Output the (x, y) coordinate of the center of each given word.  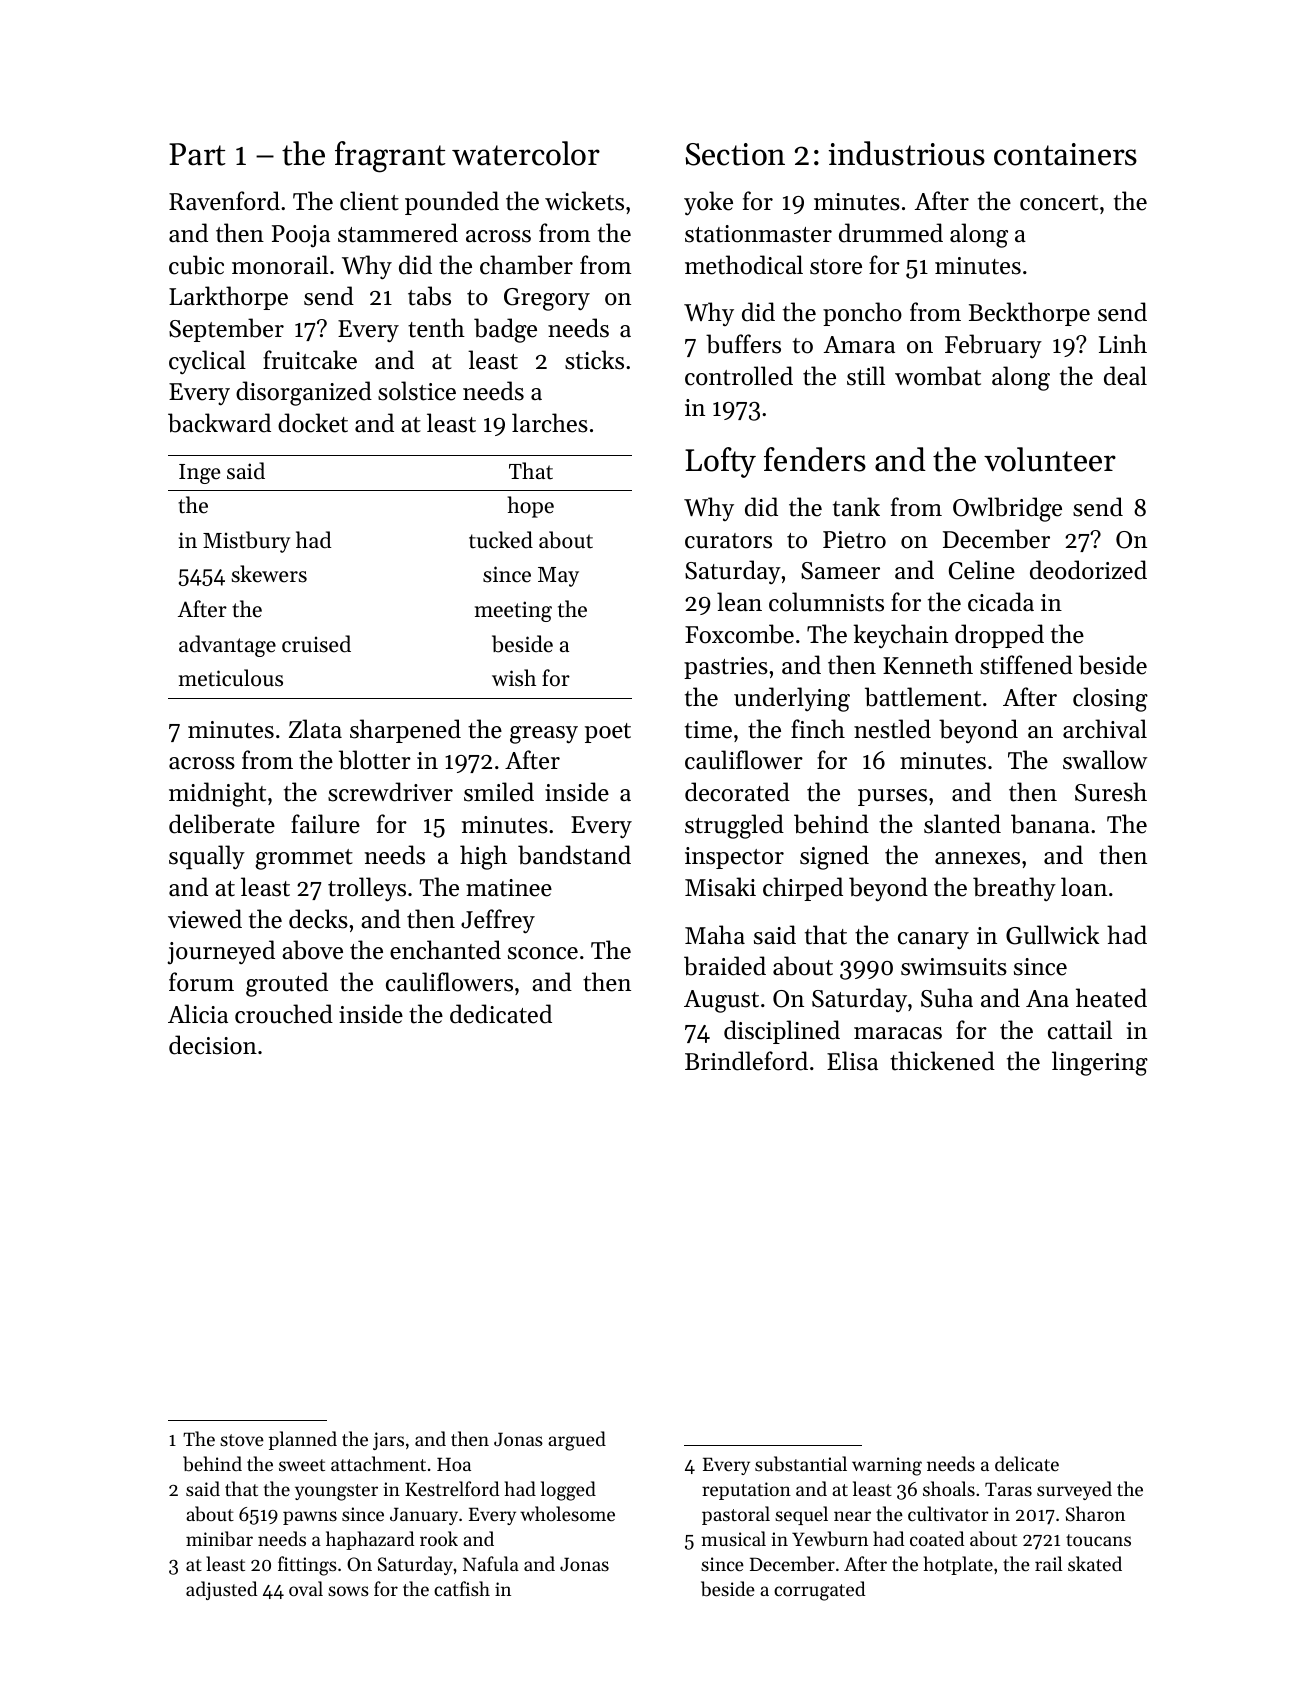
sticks (594, 360)
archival (1105, 729)
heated (1111, 998)
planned (303, 1440)
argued (577, 1441)
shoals (949, 1488)
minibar (219, 1539)
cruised (316, 644)
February (993, 346)
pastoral (736, 1515)
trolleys (367, 889)
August (721, 1001)
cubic (196, 265)
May (558, 577)
